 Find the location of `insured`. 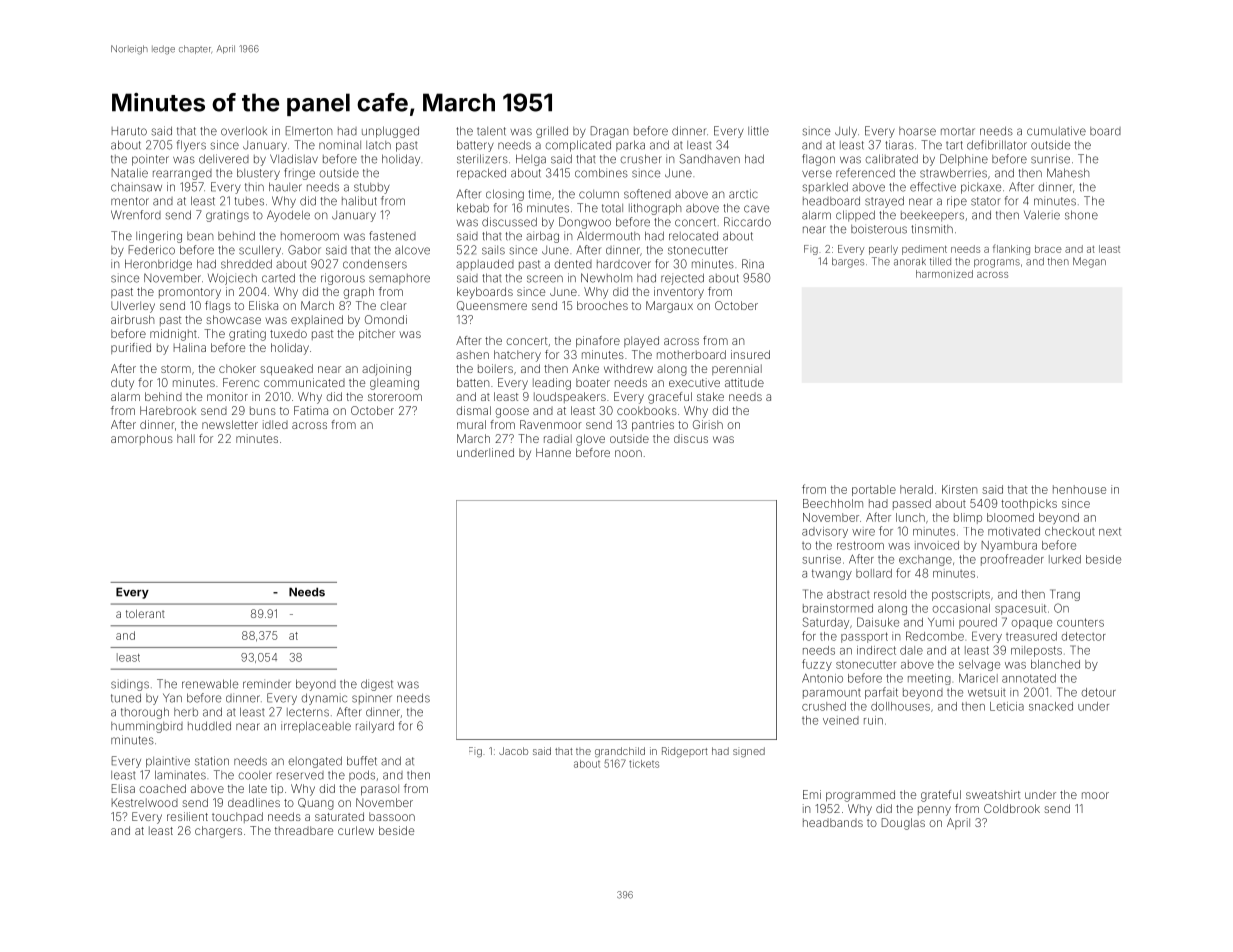

insured is located at coordinates (750, 354).
